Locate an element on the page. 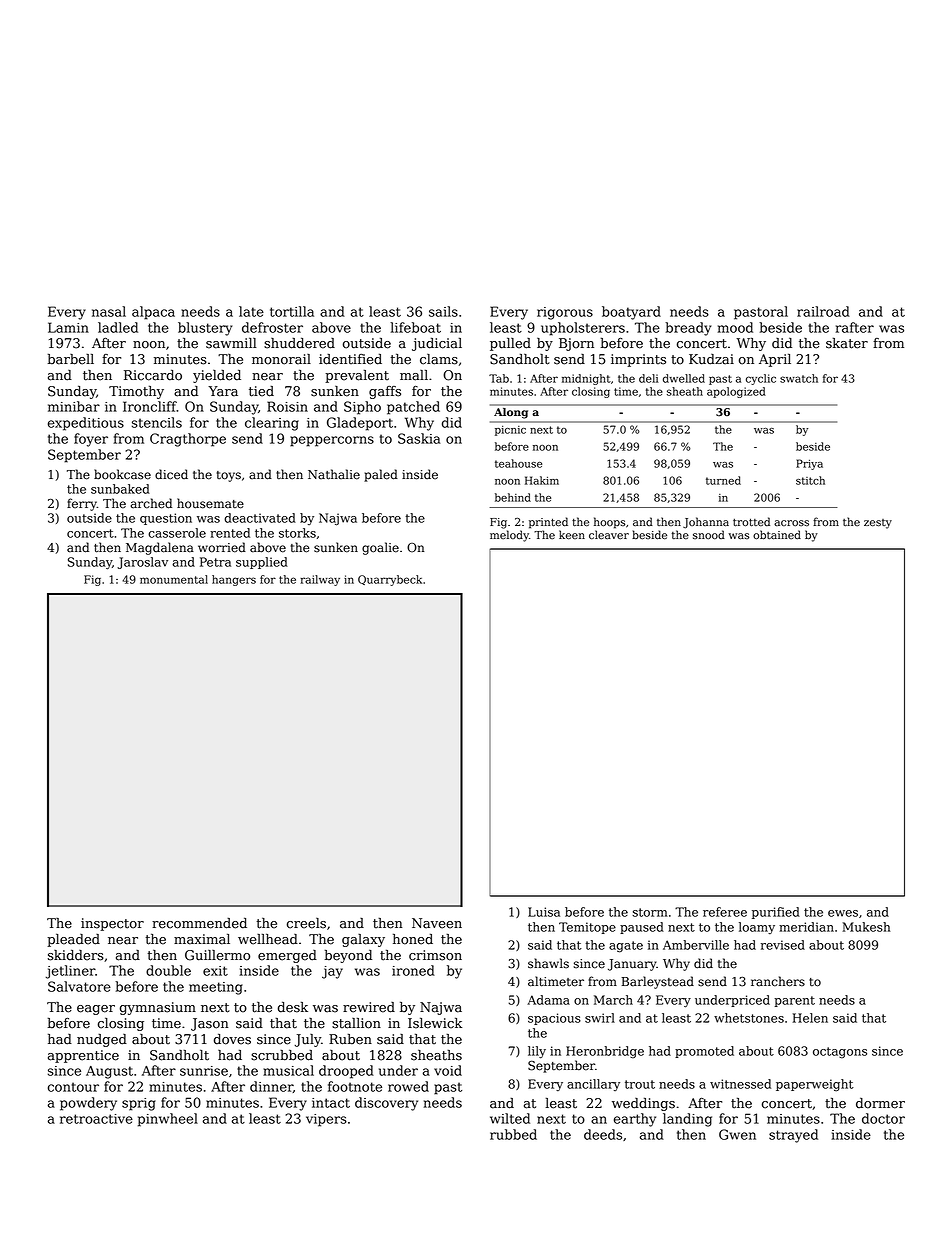  Islewick is located at coordinates (435, 1023).
